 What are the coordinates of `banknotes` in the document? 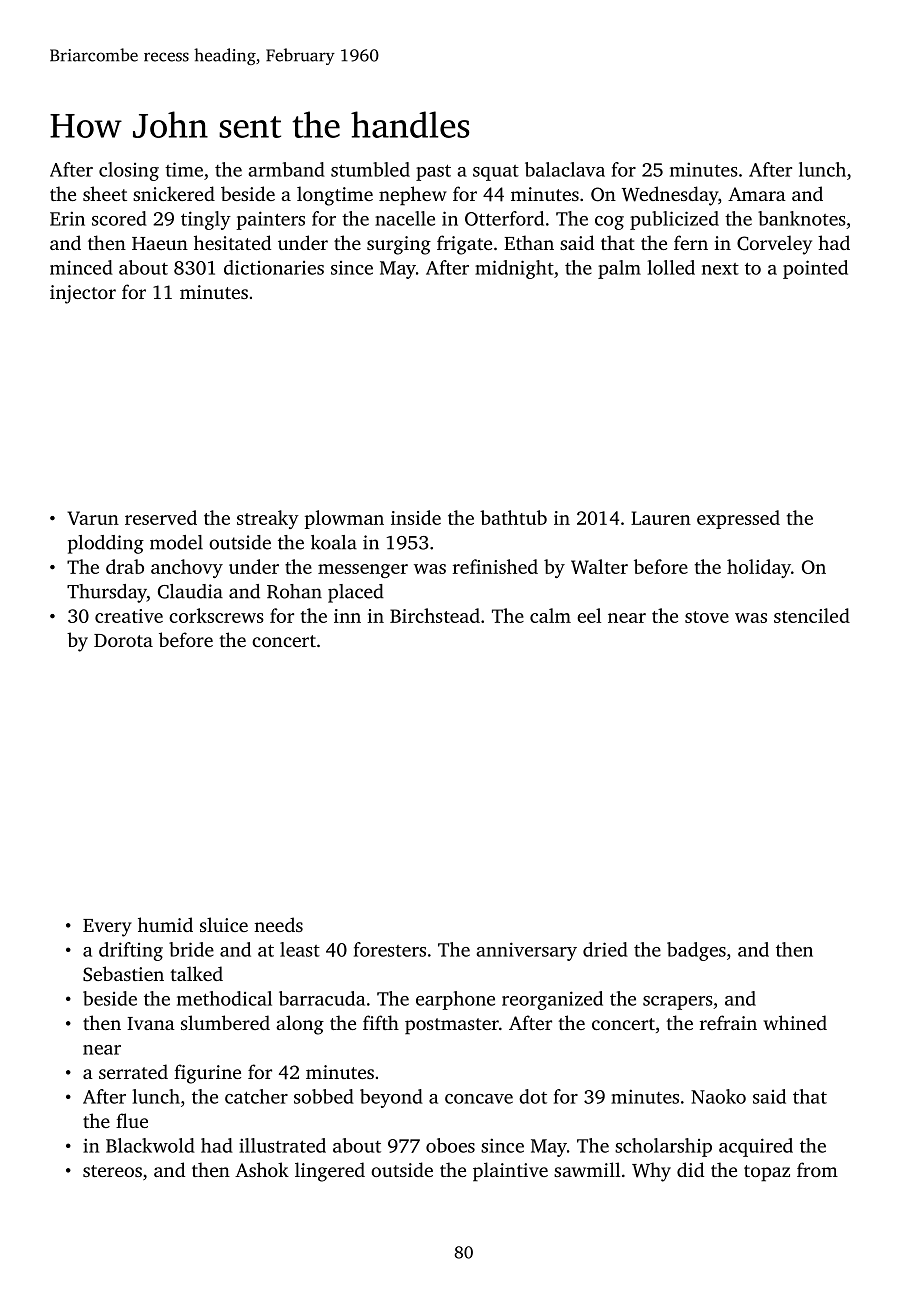 It's located at (802, 218).
